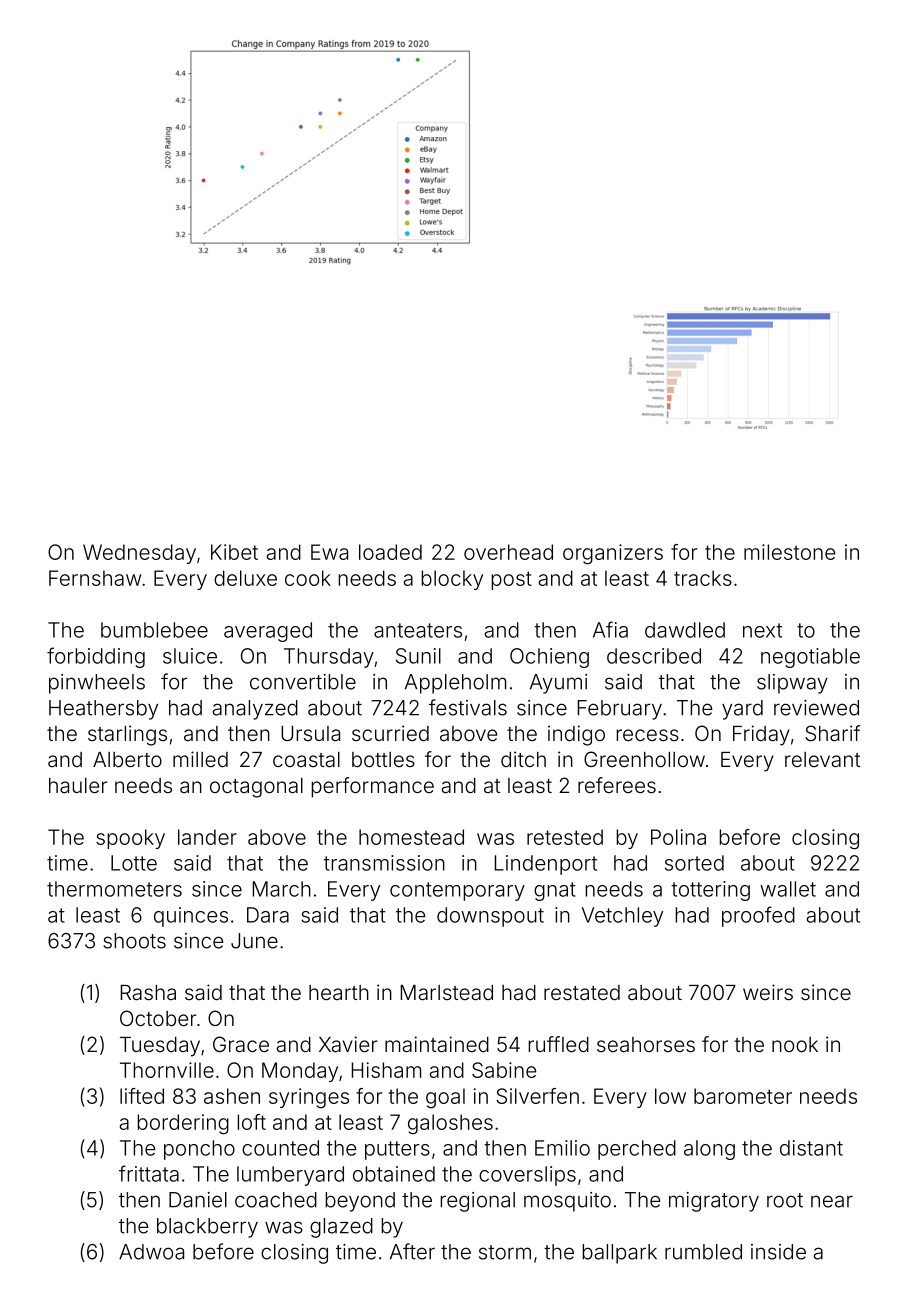 This screenshot has height=1316, width=908. Describe the element at coordinates (565, 837) in the screenshot. I see `retested` at that location.
